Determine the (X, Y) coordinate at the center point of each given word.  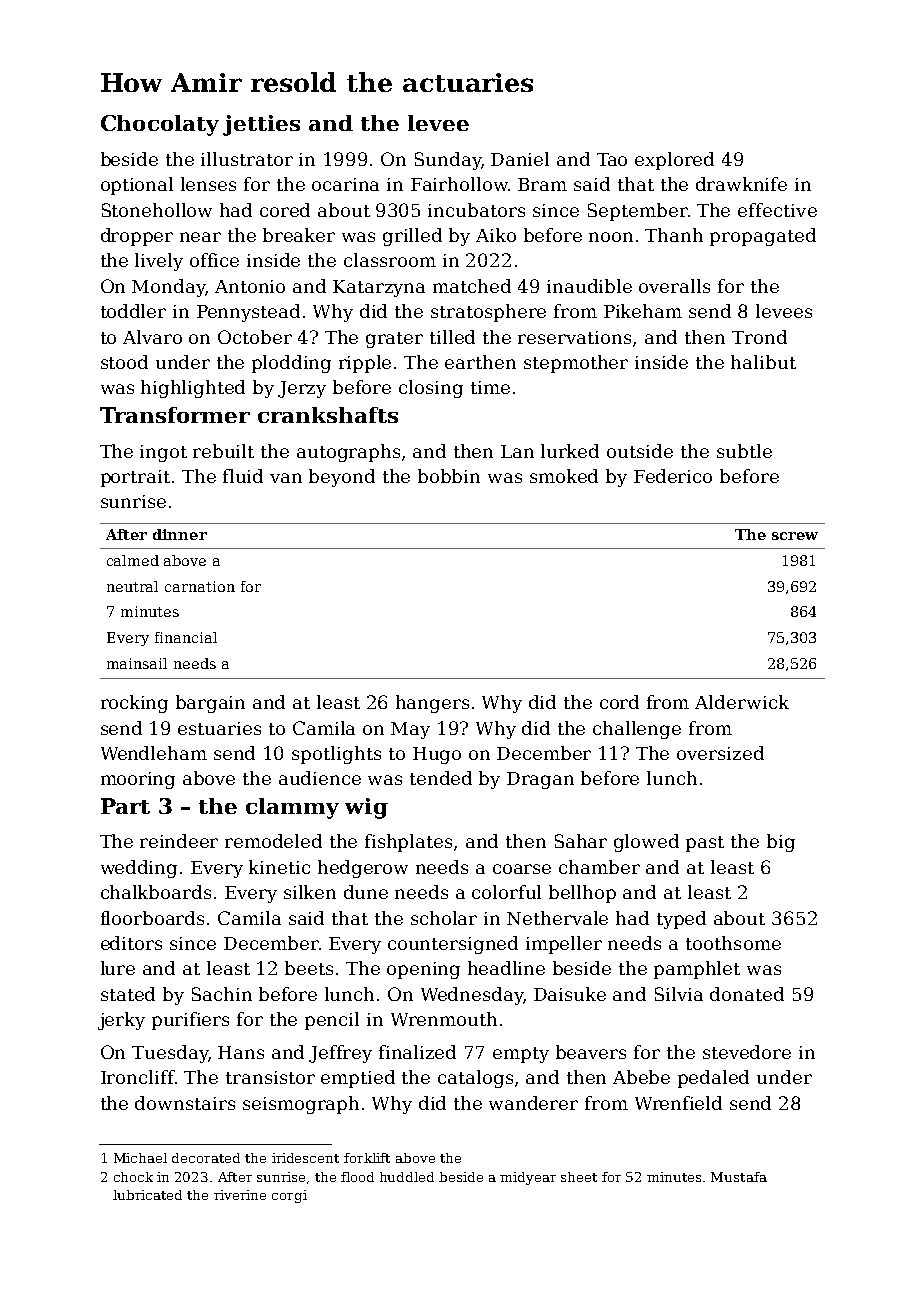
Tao (612, 159)
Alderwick (742, 702)
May (410, 730)
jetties (261, 125)
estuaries (219, 728)
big (781, 843)
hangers (432, 704)
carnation (200, 586)
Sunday (448, 161)
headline (506, 968)
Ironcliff (138, 1077)
